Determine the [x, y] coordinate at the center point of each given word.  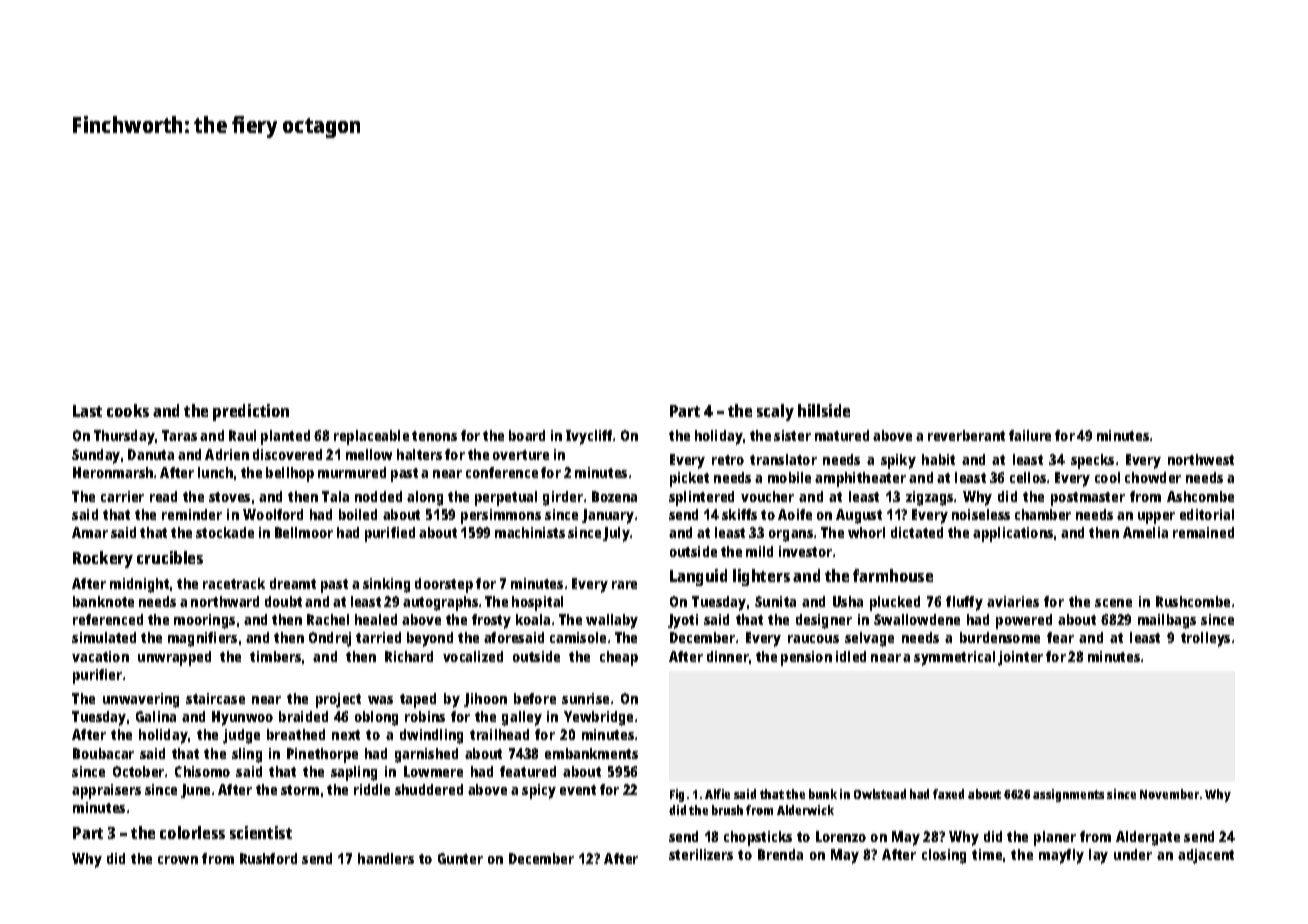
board [527, 435]
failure [1030, 435]
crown [178, 860]
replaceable [371, 437]
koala [533, 619]
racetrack [234, 583]
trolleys [1205, 639]
